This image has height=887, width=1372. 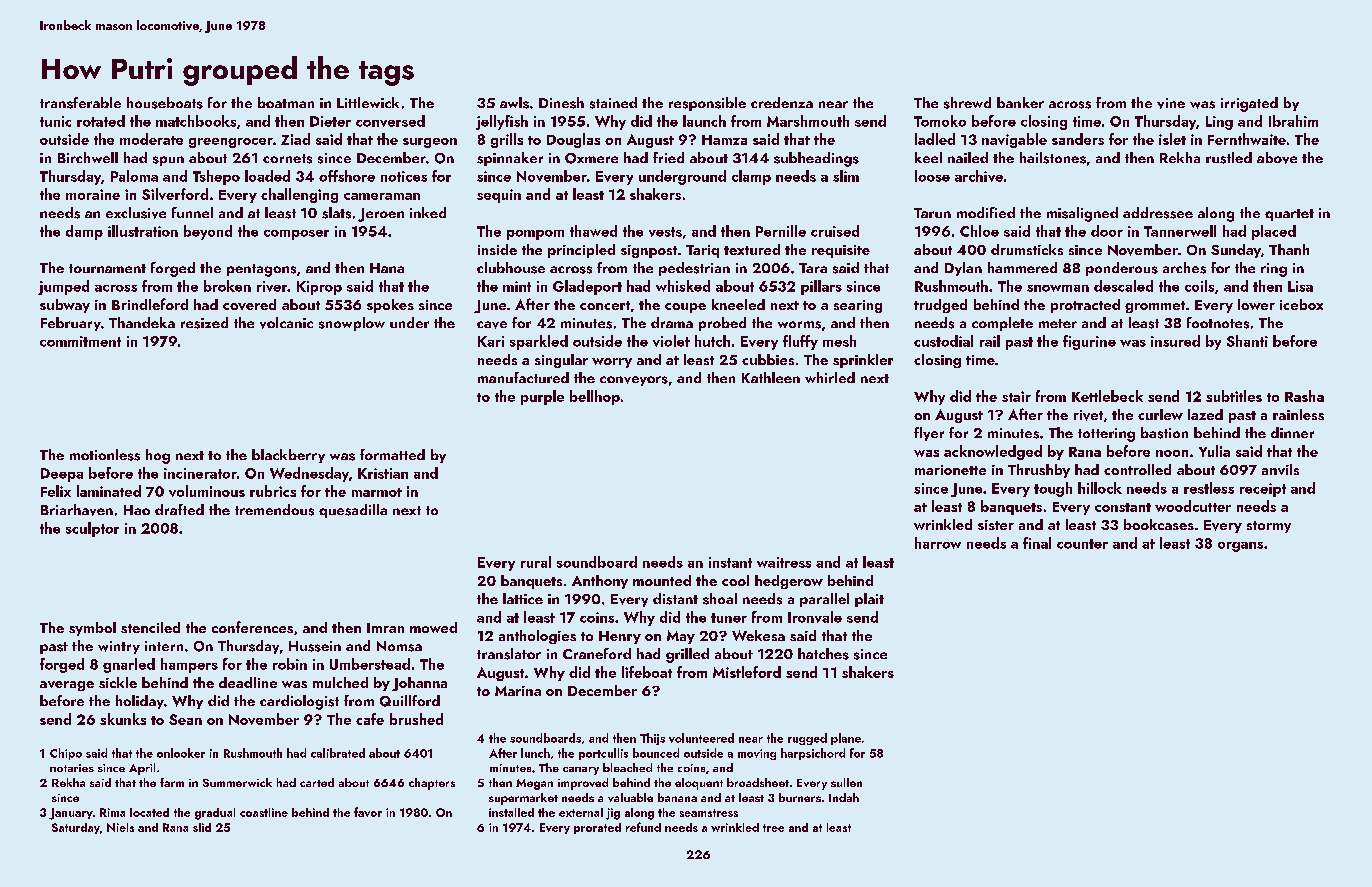 What do you see at coordinates (595, 397) in the image?
I see `bellhop` at bounding box center [595, 397].
